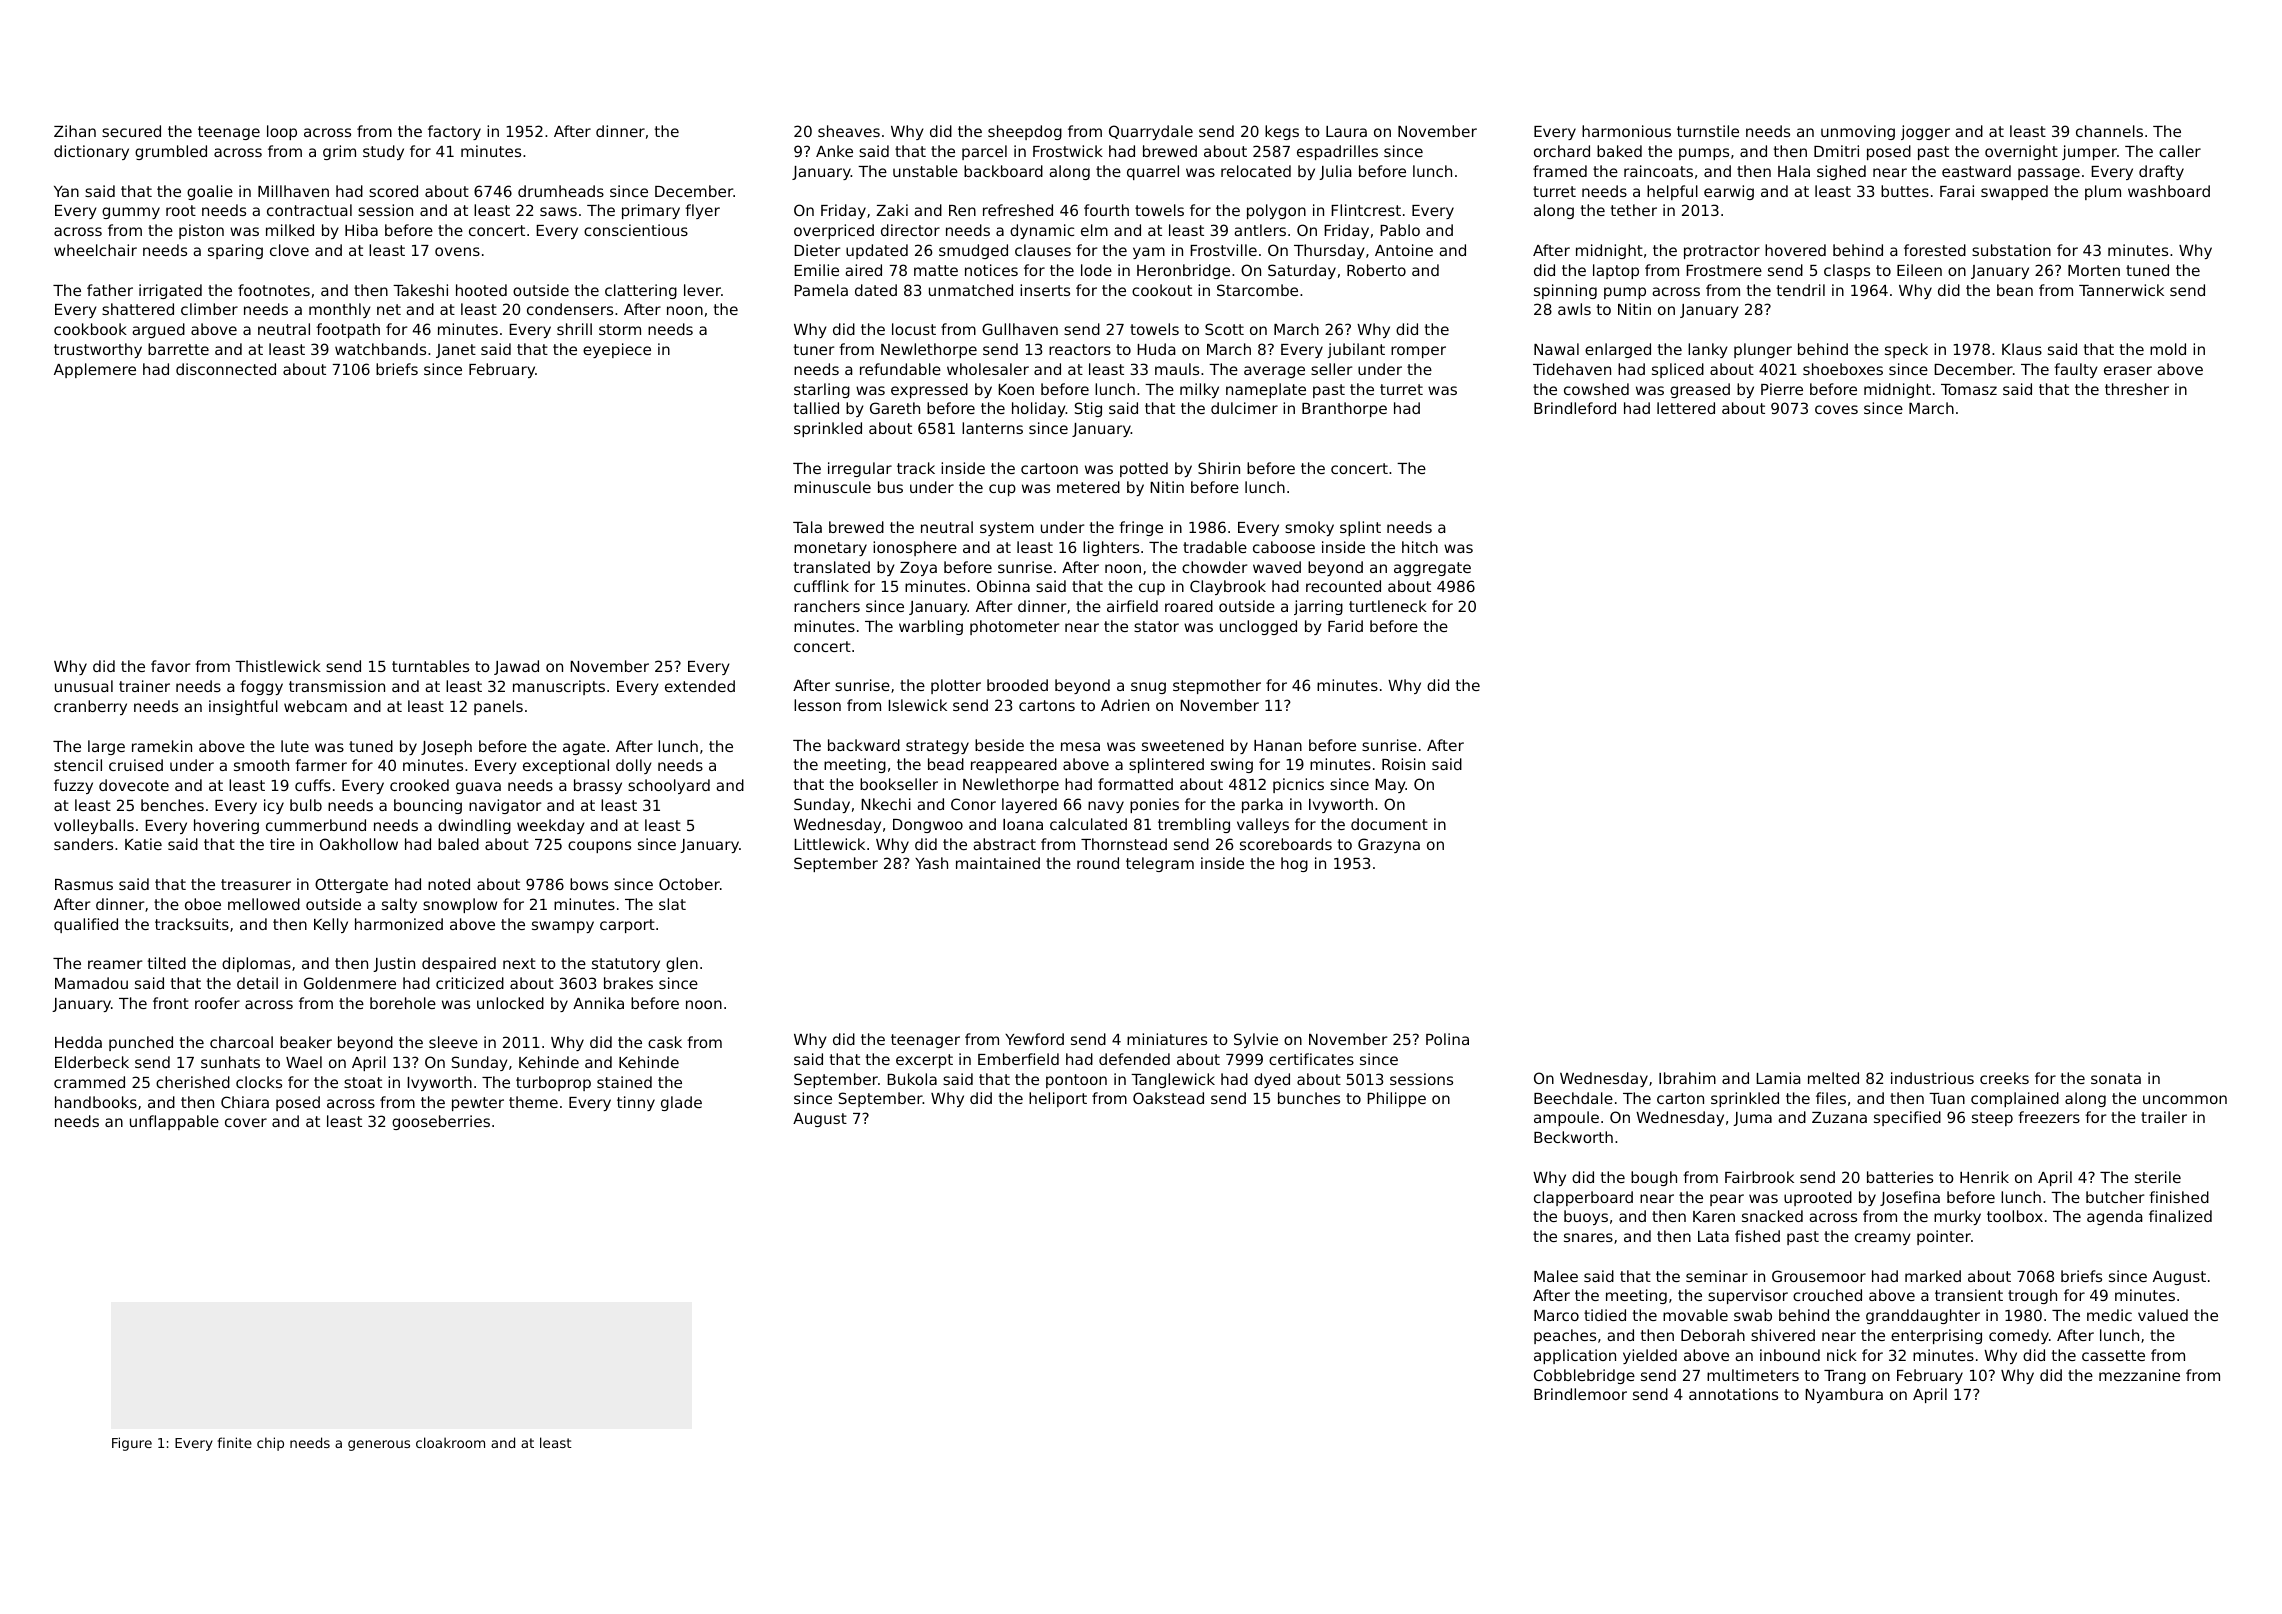 This image has width=2282, height=1614. Describe the element at coordinates (131, 213) in the image. I see `gummy` at that location.
